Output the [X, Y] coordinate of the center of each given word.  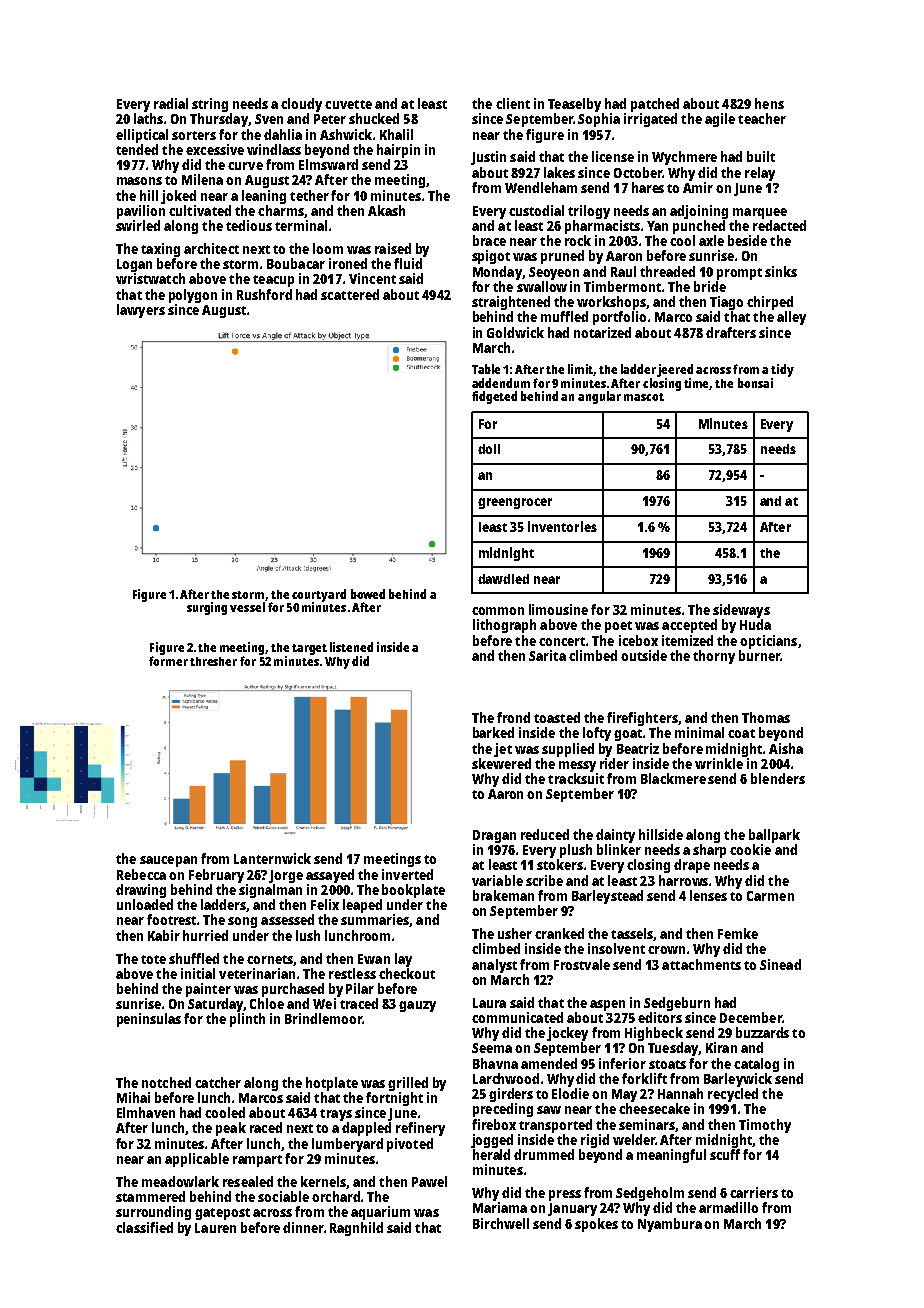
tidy [782, 370]
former [168, 661]
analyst [494, 966]
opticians [768, 642]
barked [493, 732]
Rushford [264, 294]
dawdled [503, 579]
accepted [689, 626]
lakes [559, 172]
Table [486, 369]
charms [281, 210]
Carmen [770, 896]
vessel [247, 607]
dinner [303, 1227]
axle [711, 240]
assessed [287, 919]
